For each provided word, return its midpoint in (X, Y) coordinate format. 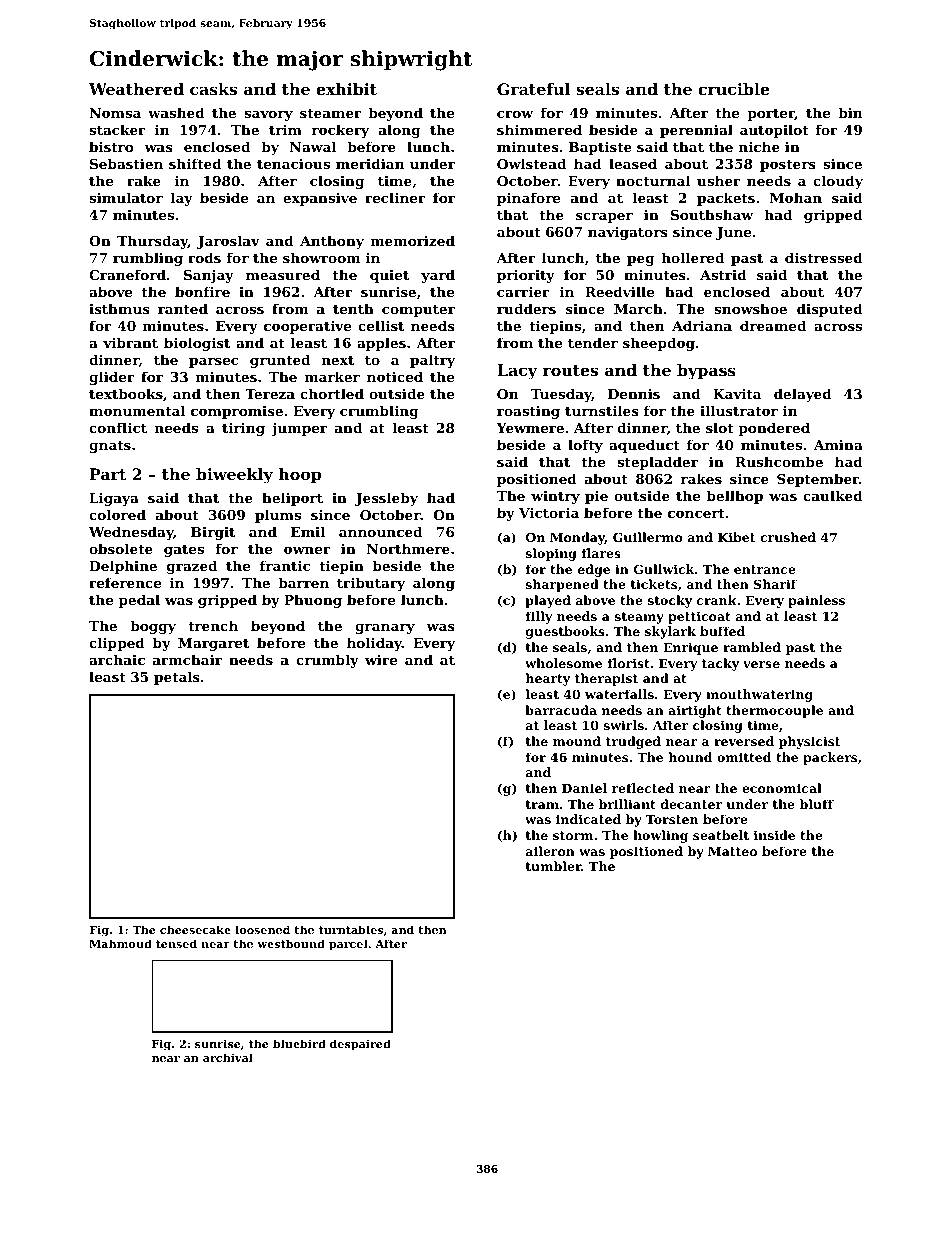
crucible (734, 89)
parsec (213, 363)
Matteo (732, 851)
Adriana (702, 325)
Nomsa (115, 113)
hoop (300, 476)
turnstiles (602, 410)
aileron (550, 851)
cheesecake (195, 929)
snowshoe (750, 308)
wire (381, 659)
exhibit (346, 89)
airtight (695, 711)
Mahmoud (120, 943)
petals (177, 678)
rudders (526, 308)
